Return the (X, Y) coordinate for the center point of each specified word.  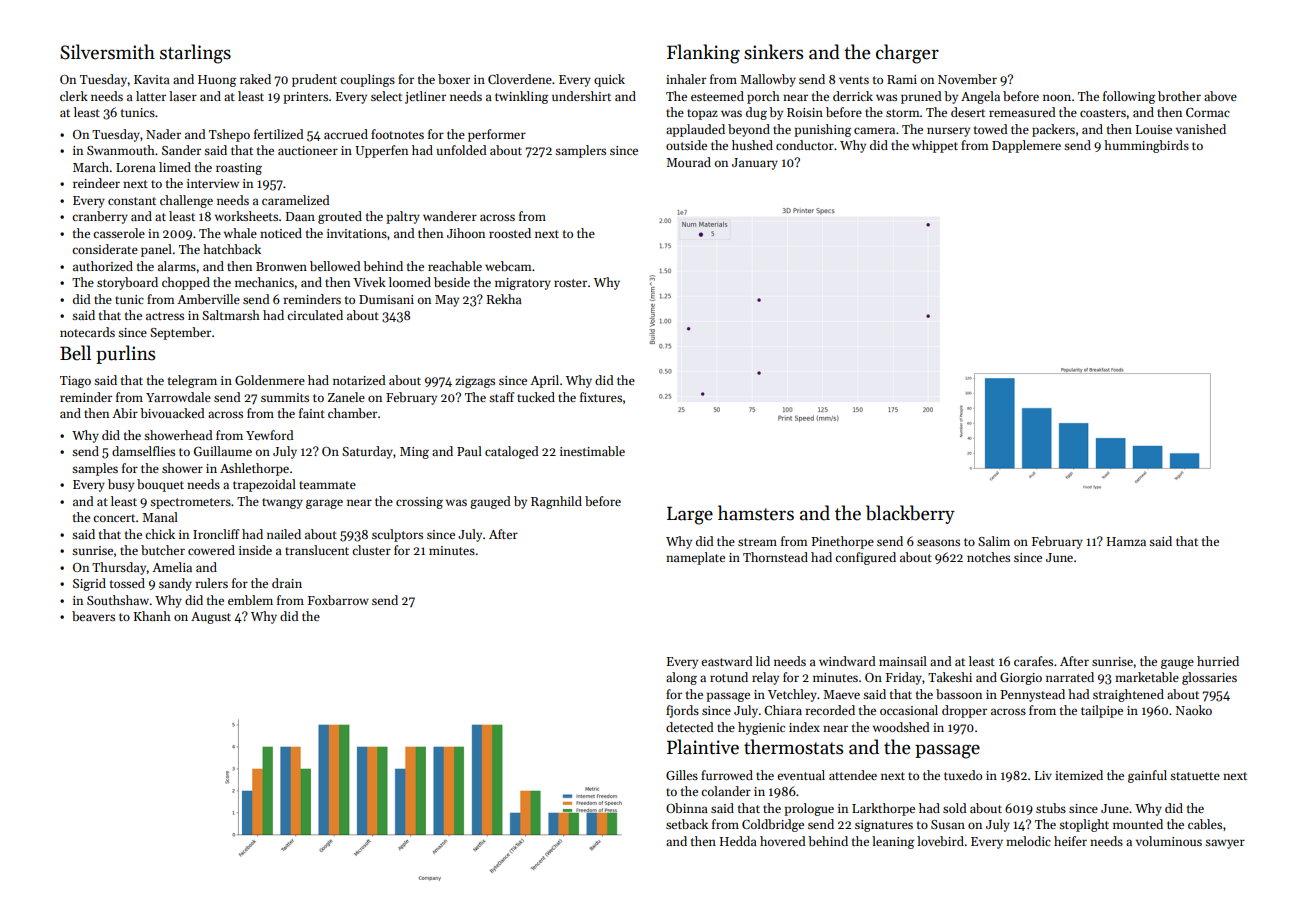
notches (988, 557)
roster (570, 283)
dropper (964, 711)
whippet (935, 146)
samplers (580, 151)
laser (183, 96)
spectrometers (190, 503)
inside (255, 550)
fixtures (601, 397)
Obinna (687, 808)
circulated (315, 315)
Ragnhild (556, 502)
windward (847, 661)
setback (687, 824)
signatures (884, 826)
